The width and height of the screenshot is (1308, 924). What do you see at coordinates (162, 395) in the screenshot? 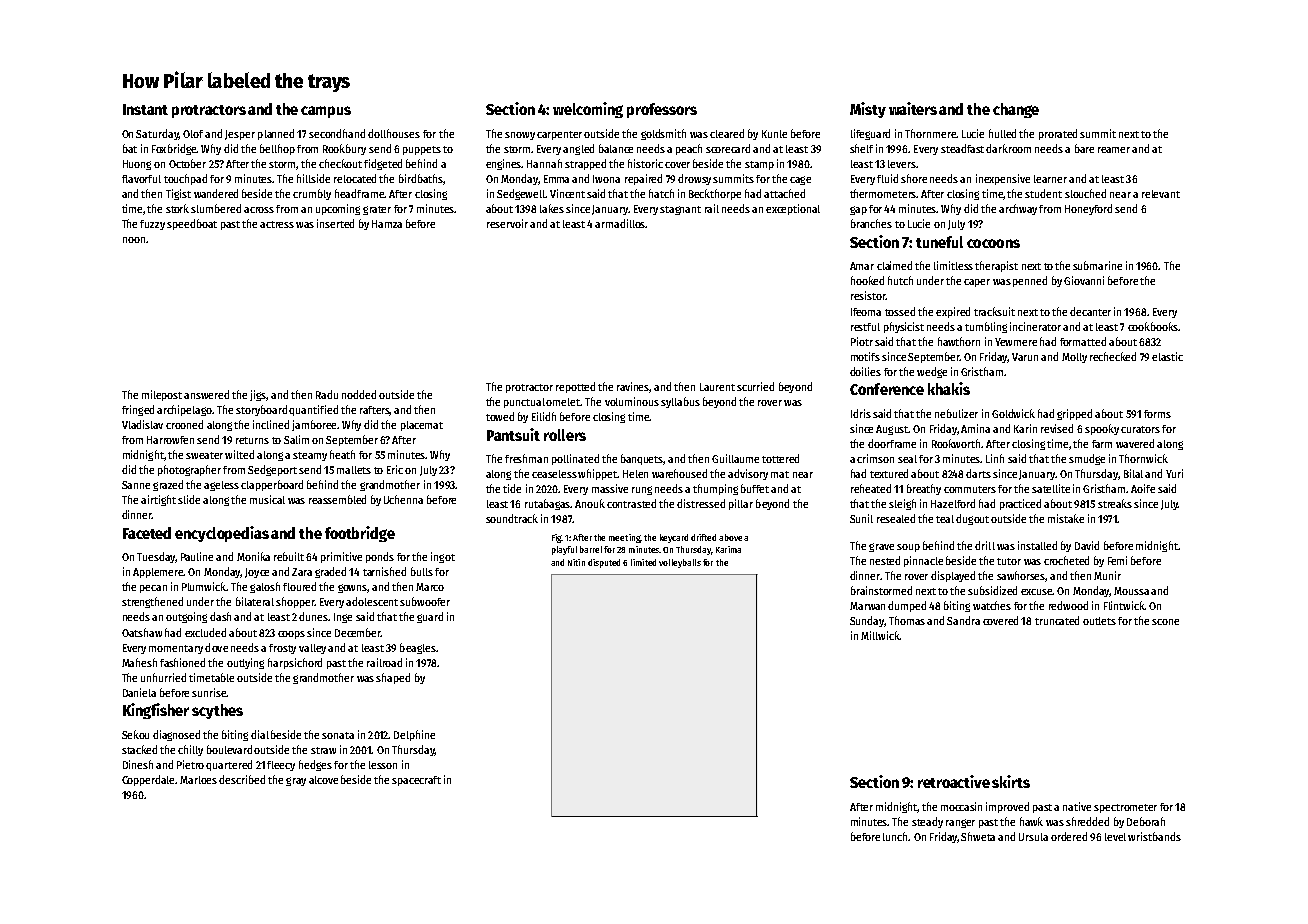
I see `milepost` at bounding box center [162, 395].
